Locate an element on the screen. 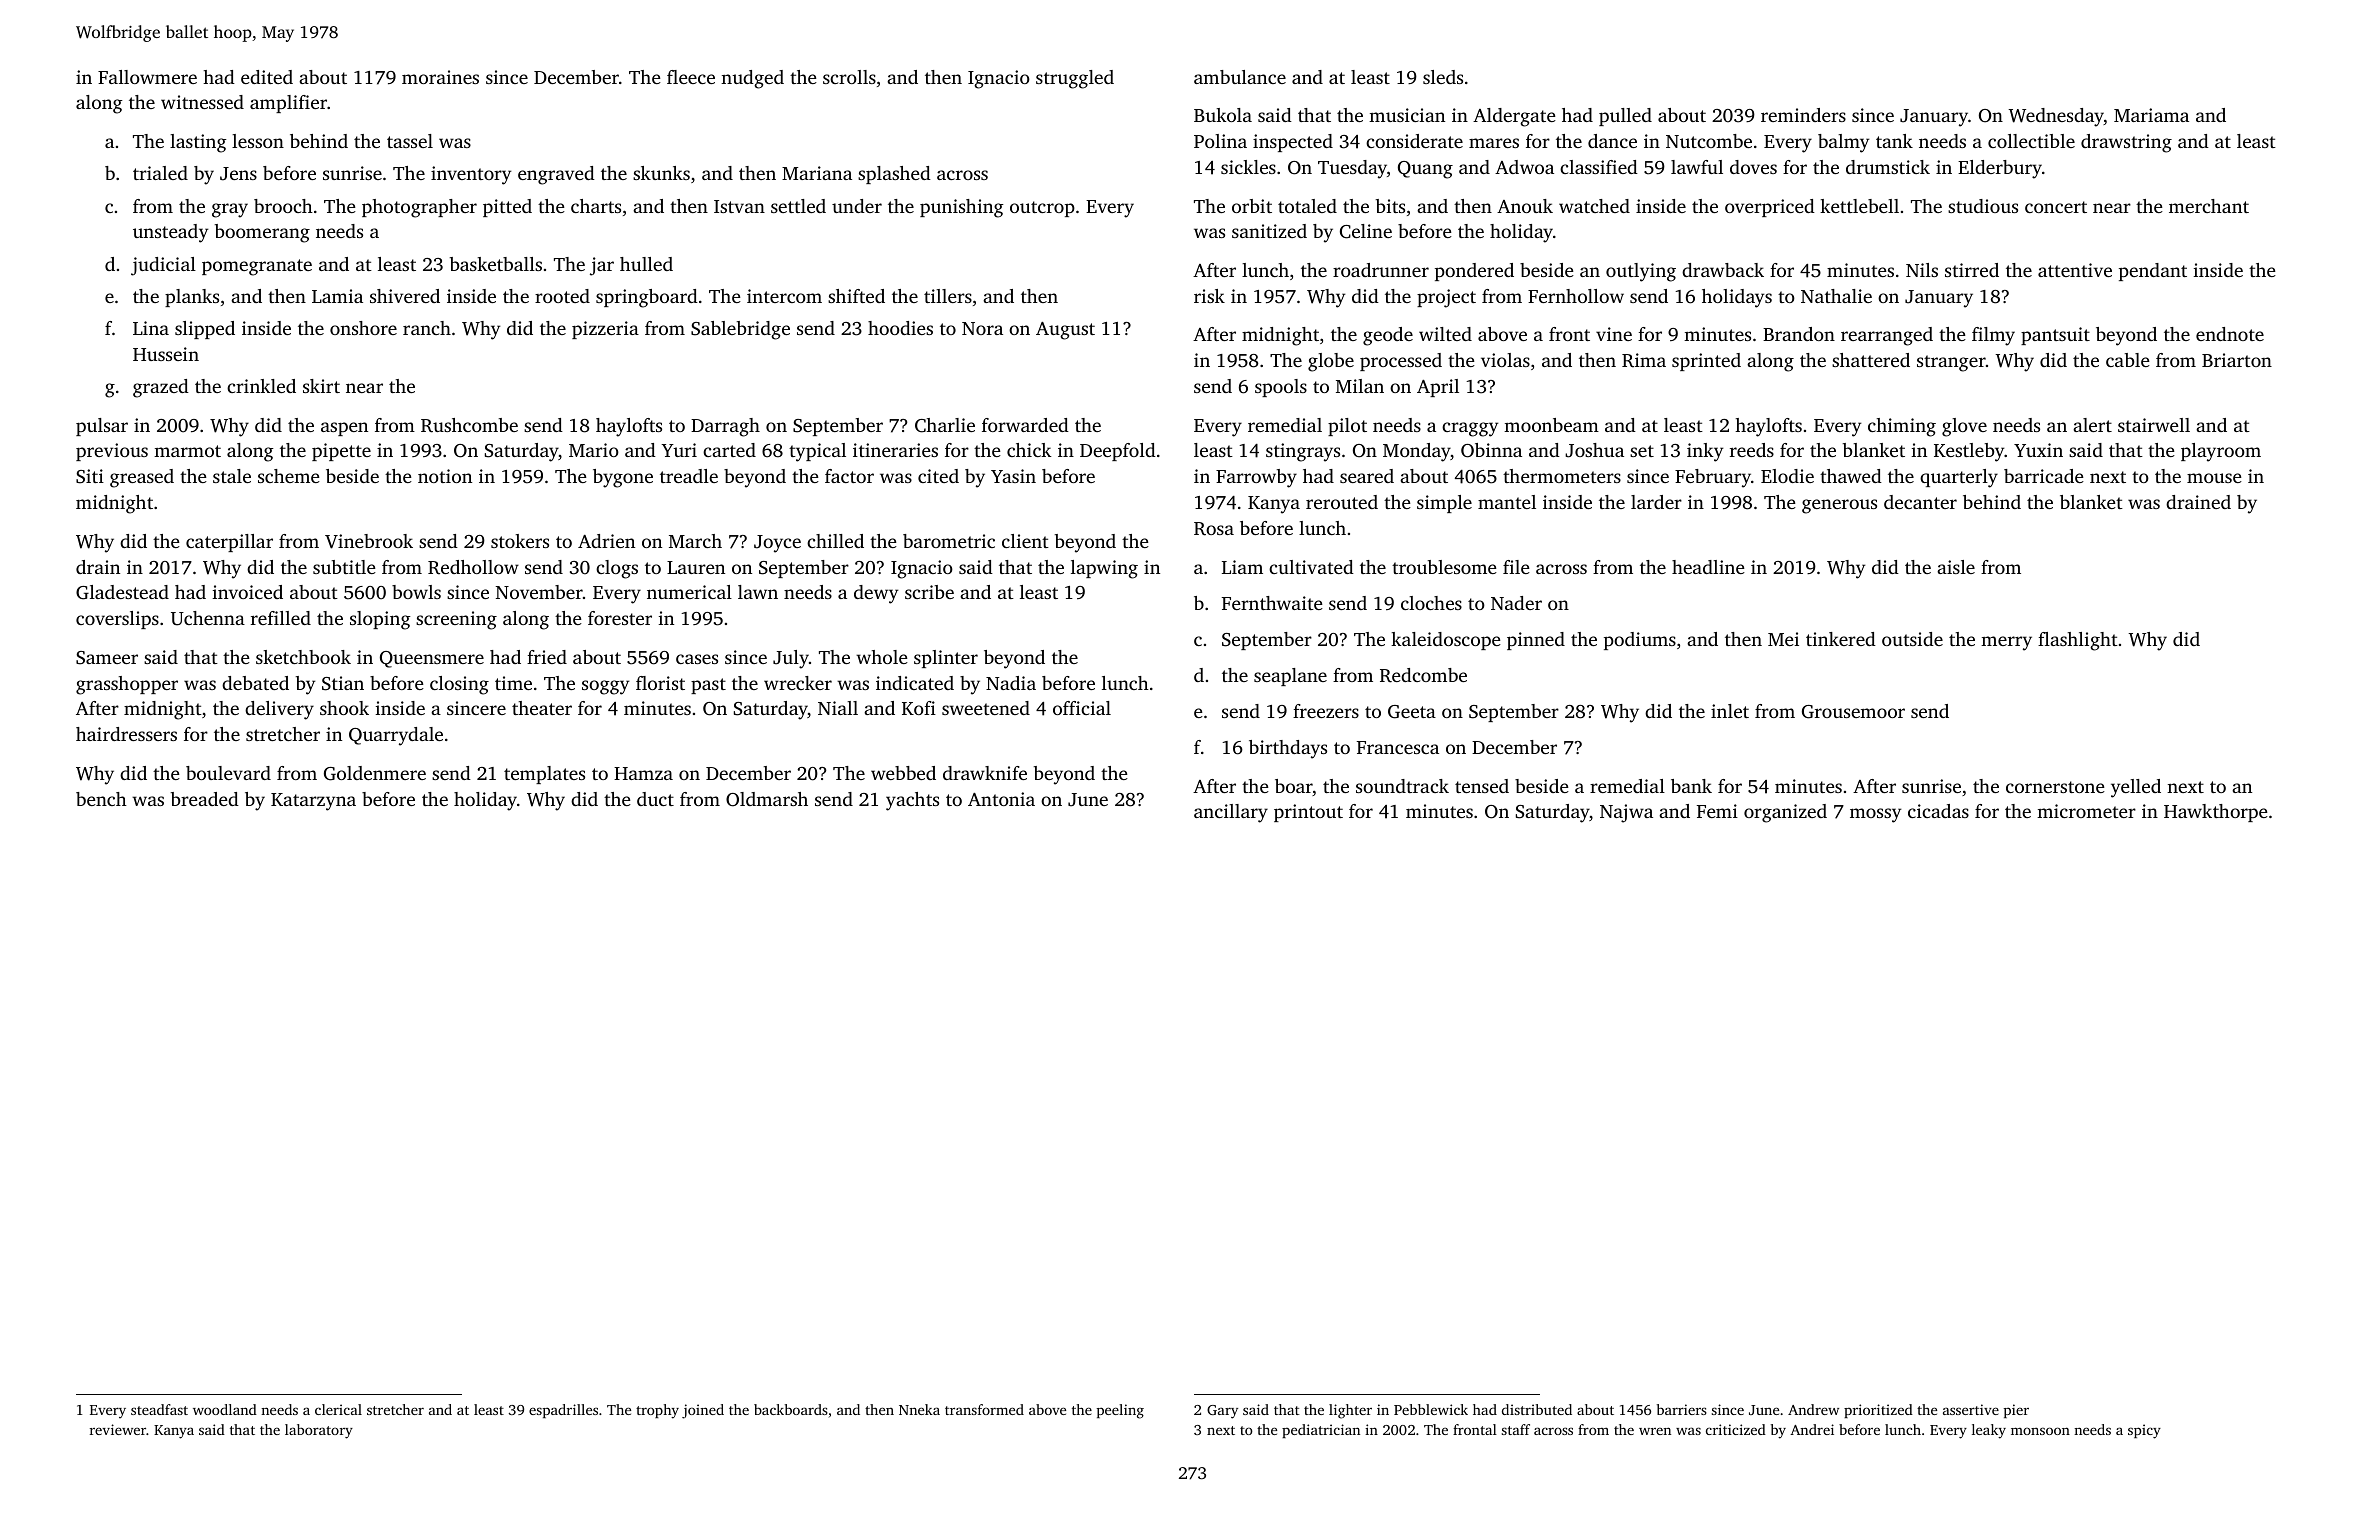 The width and height of the screenshot is (2356, 1524). organized is located at coordinates (1785, 813).
